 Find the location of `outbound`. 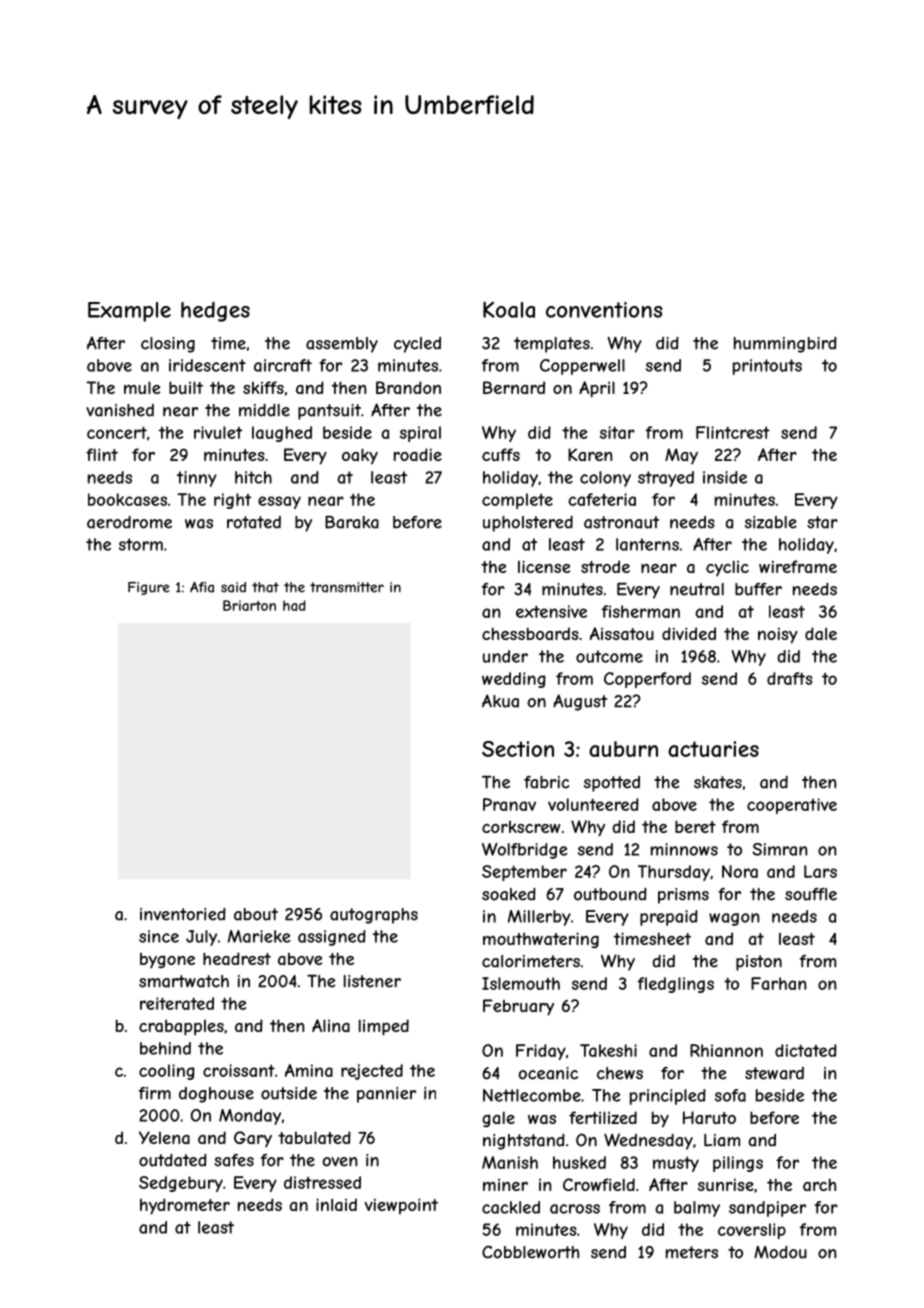

outbound is located at coordinates (610, 894).
